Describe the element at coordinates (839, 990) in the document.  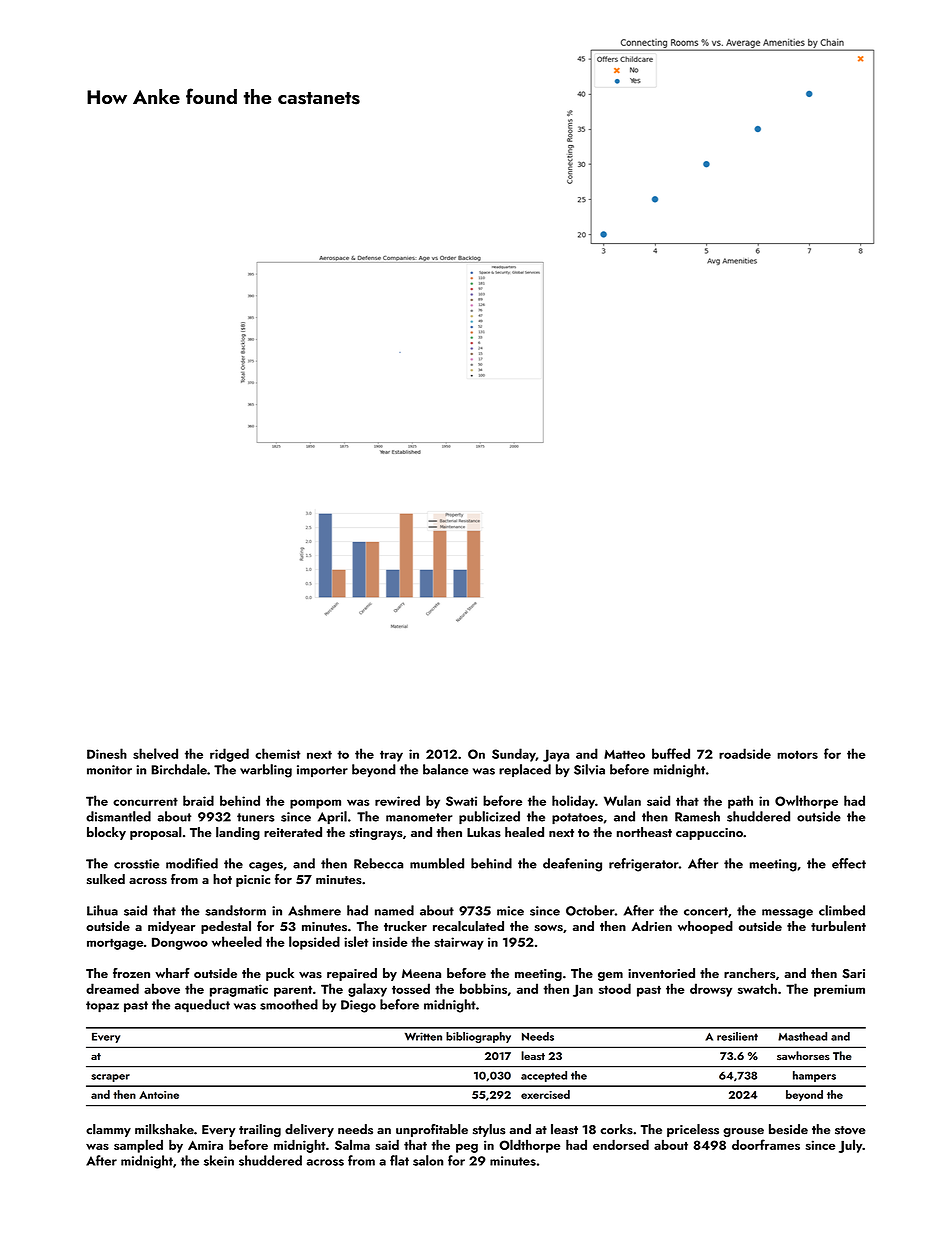
I see `premium` at that location.
